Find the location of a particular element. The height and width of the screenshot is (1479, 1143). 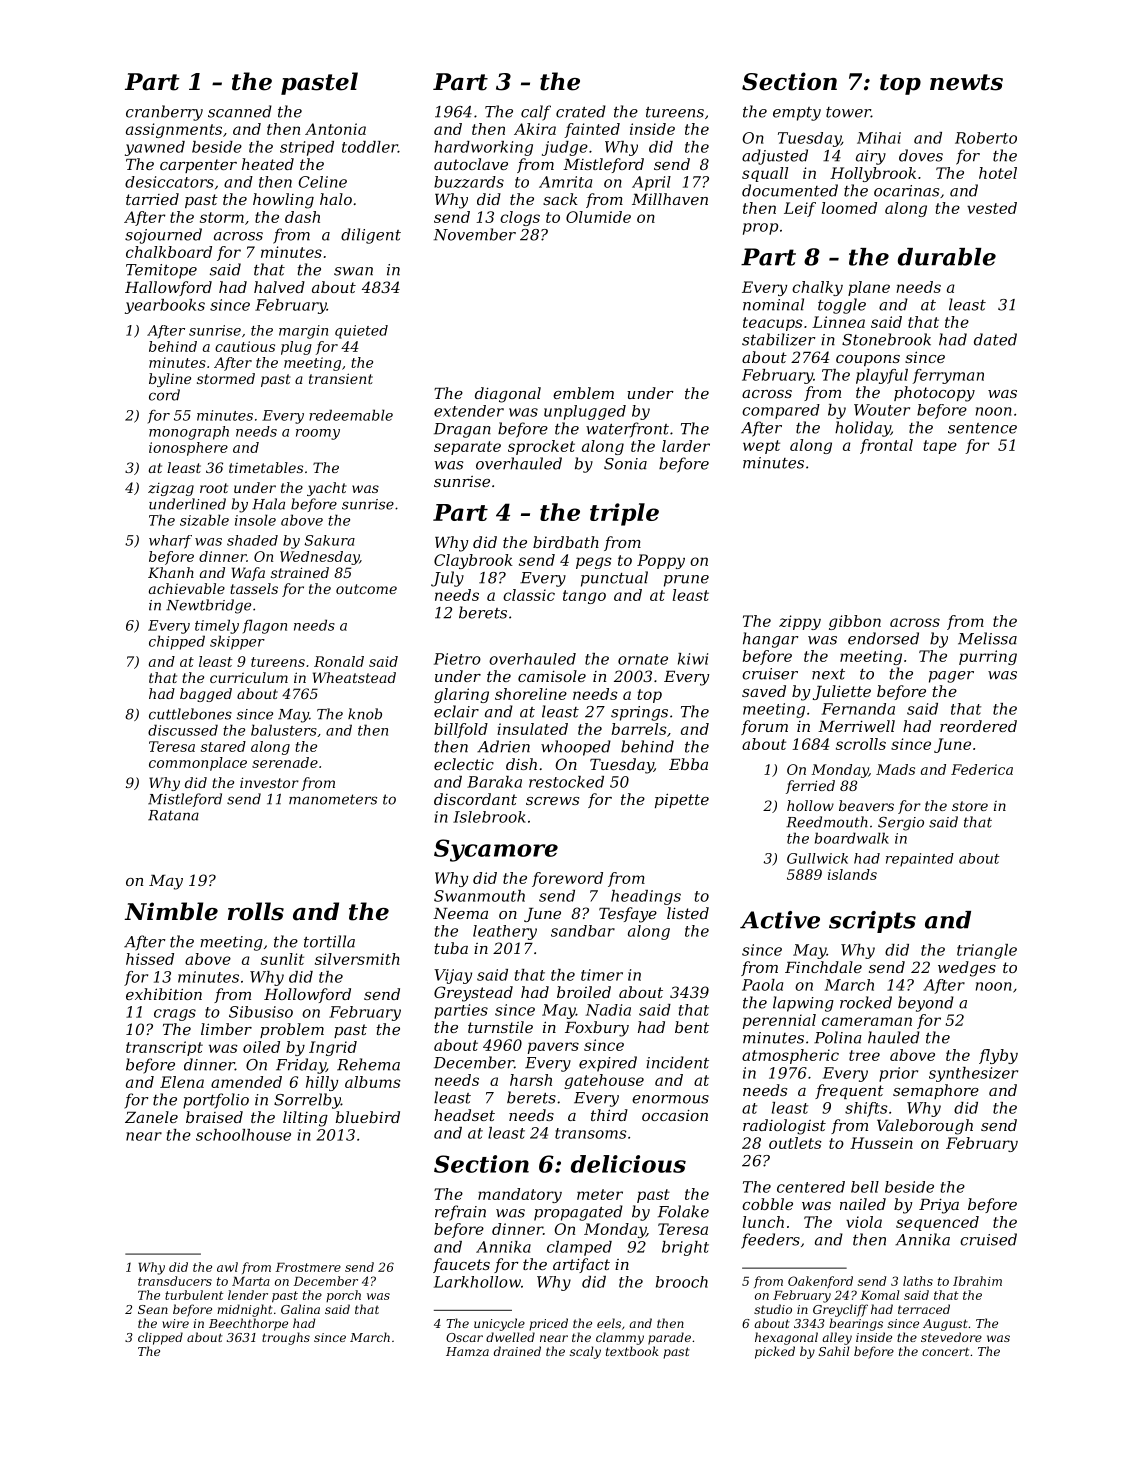

April is located at coordinates (651, 183).
